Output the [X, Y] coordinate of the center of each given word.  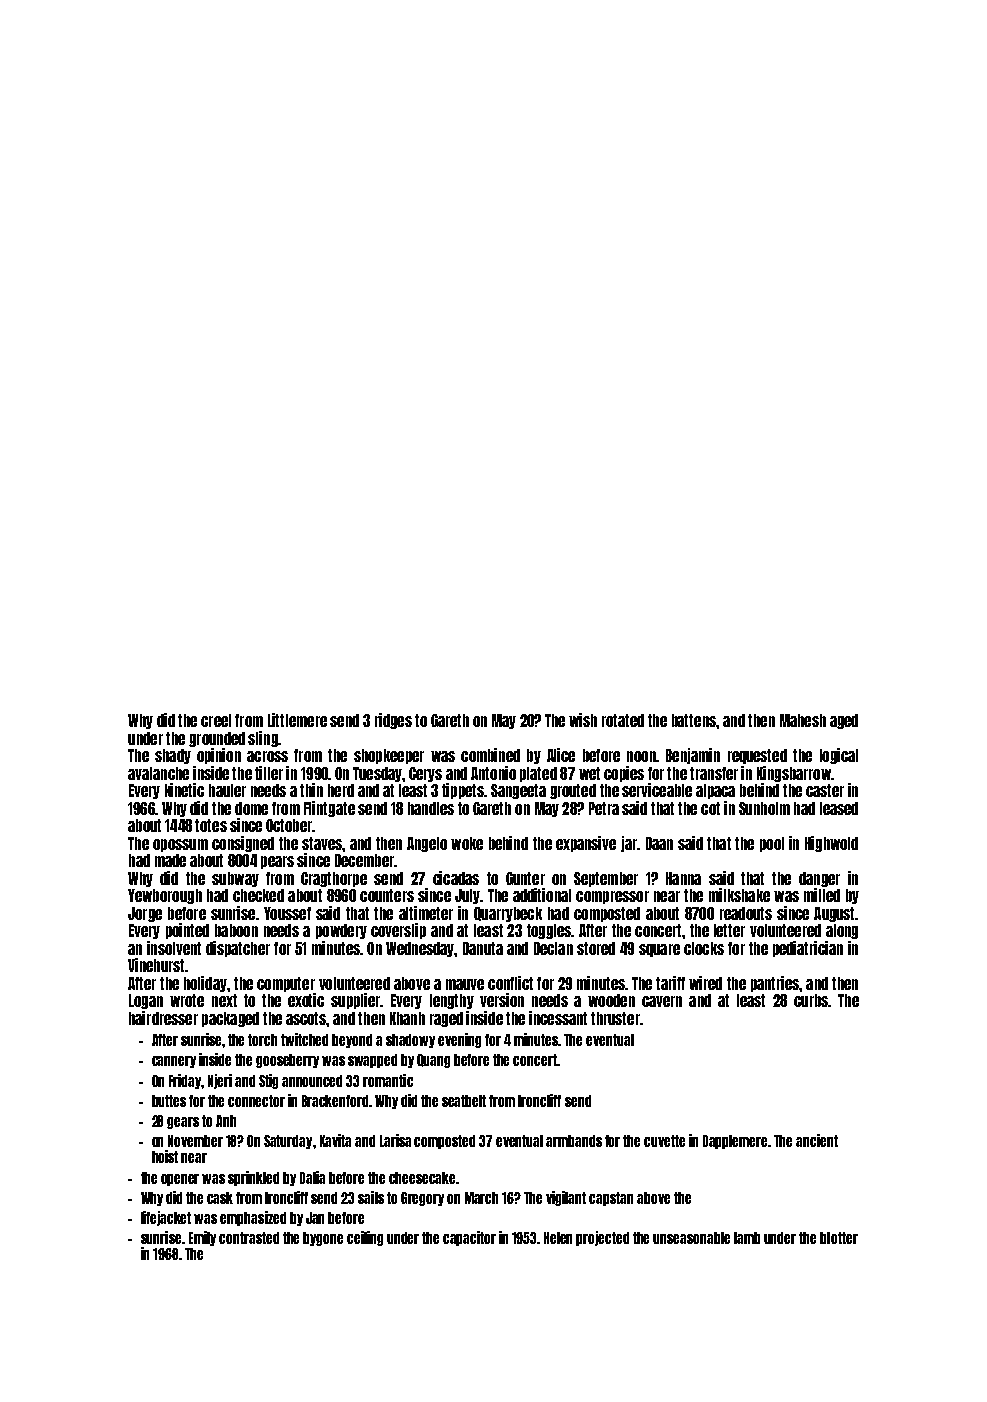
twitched [304, 1039]
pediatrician [808, 949]
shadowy [410, 1041]
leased [839, 808]
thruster [615, 1018]
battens [694, 720]
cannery [174, 1062]
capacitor [469, 1238]
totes [211, 825]
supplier [355, 1001]
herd [341, 790]
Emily [202, 1238]
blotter [839, 1238]
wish [583, 720]
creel [216, 720]
